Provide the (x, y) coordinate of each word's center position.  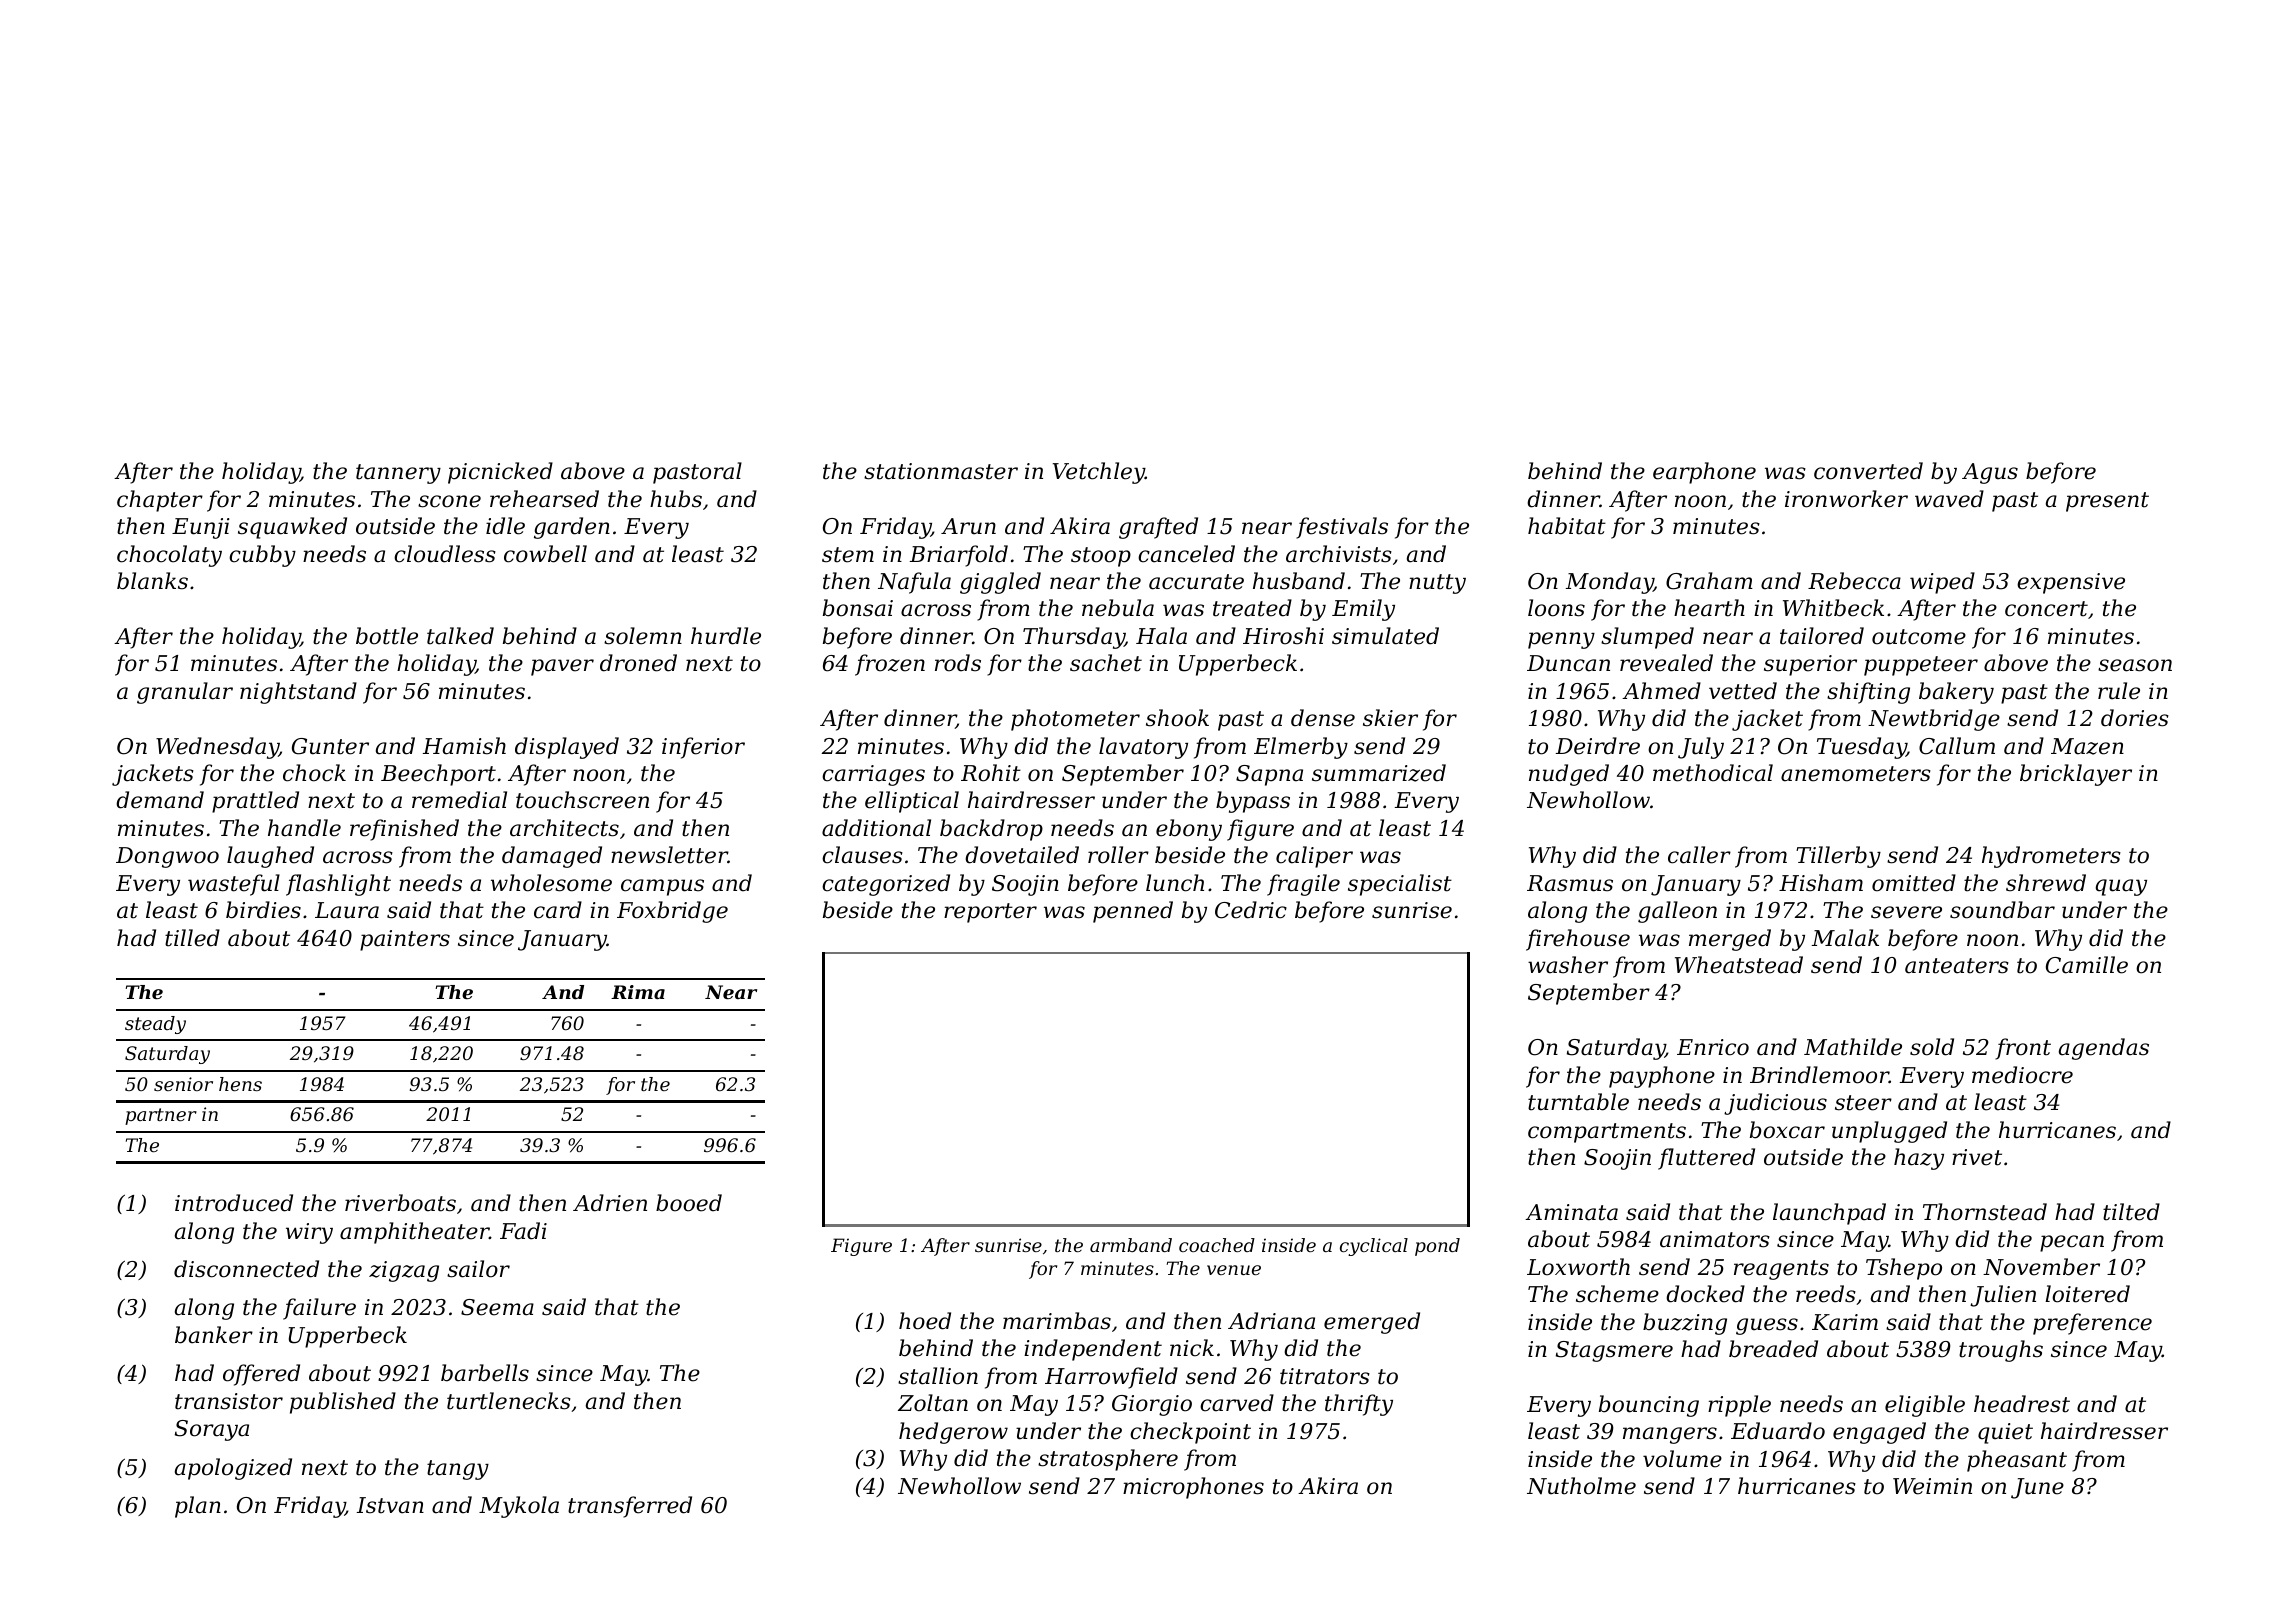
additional (876, 828)
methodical (1713, 773)
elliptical (912, 802)
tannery (398, 474)
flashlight (338, 885)
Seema (497, 1307)
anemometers (1856, 774)
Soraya (212, 1430)
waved (1949, 499)
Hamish (464, 746)
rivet (1977, 1157)
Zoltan (933, 1403)
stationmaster (941, 471)
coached (1217, 1245)
